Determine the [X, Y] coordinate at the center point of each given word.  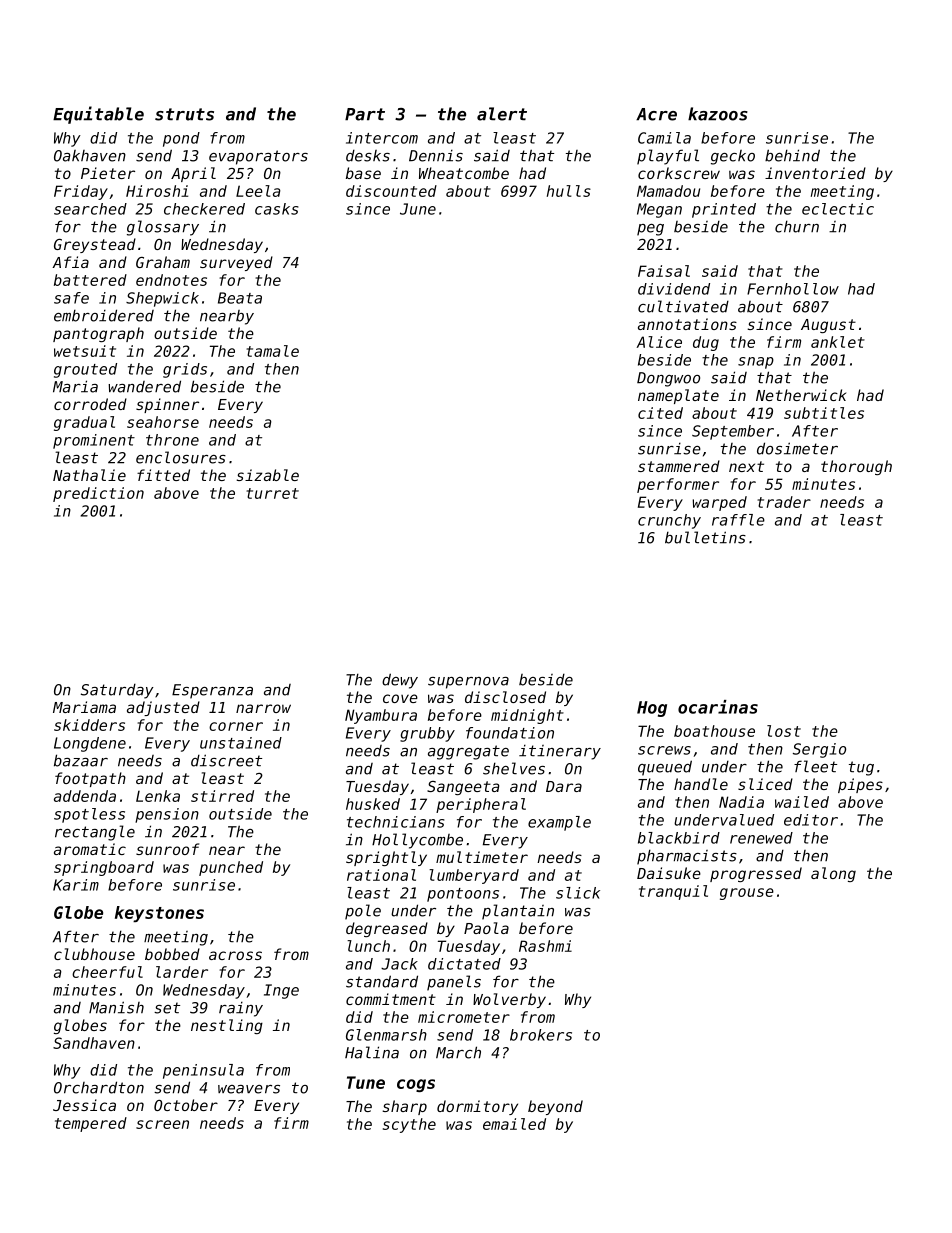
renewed [761, 838]
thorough [856, 467]
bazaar [81, 760]
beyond [555, 1107]
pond [181, 139]
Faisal [664, 271]
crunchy [669, 521]
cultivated [683, 306]
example [559, 823]
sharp [404, 1107]
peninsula [203, 1071]
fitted [163, 475]
